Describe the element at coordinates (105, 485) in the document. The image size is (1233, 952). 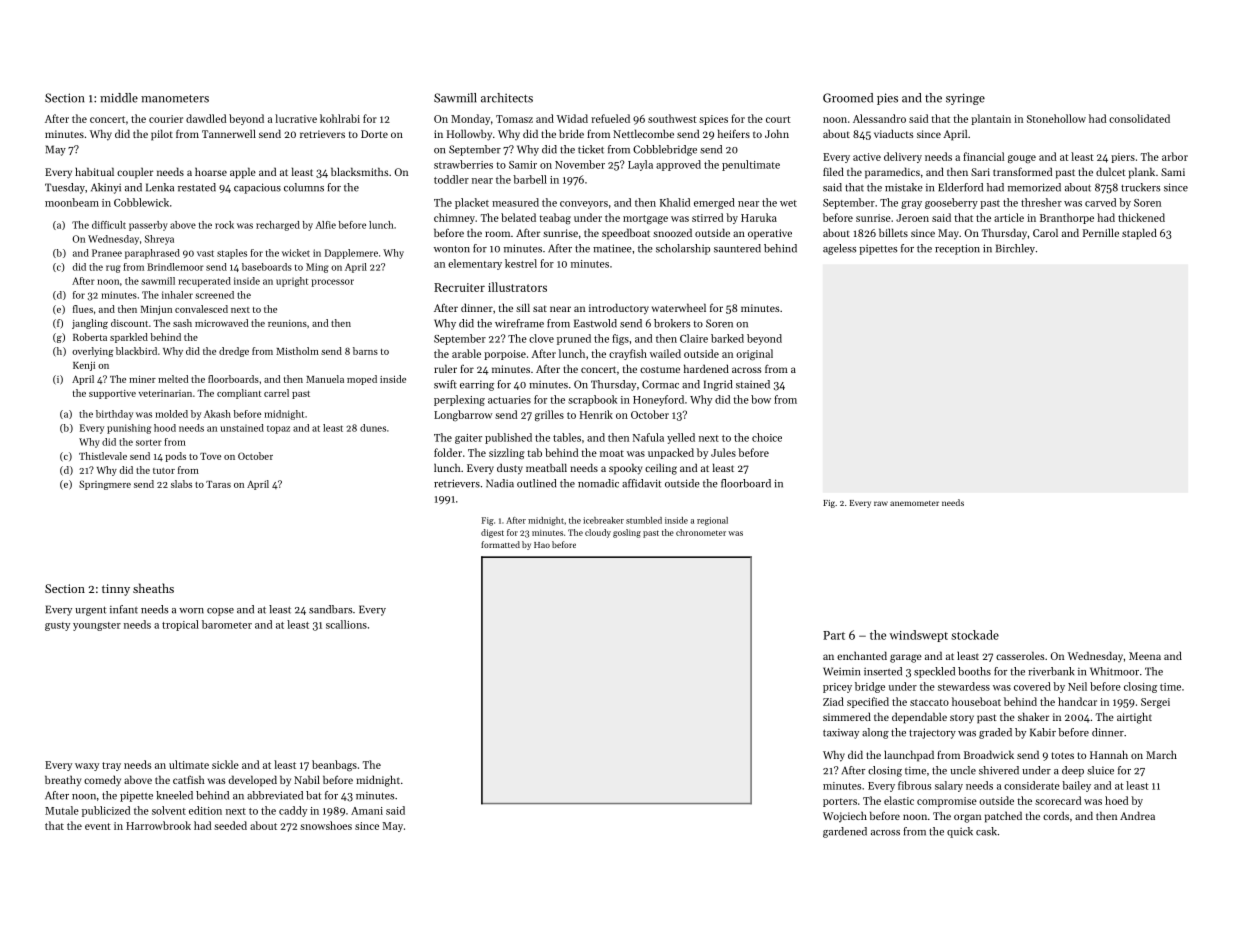
I see `Springmere` at that location.
